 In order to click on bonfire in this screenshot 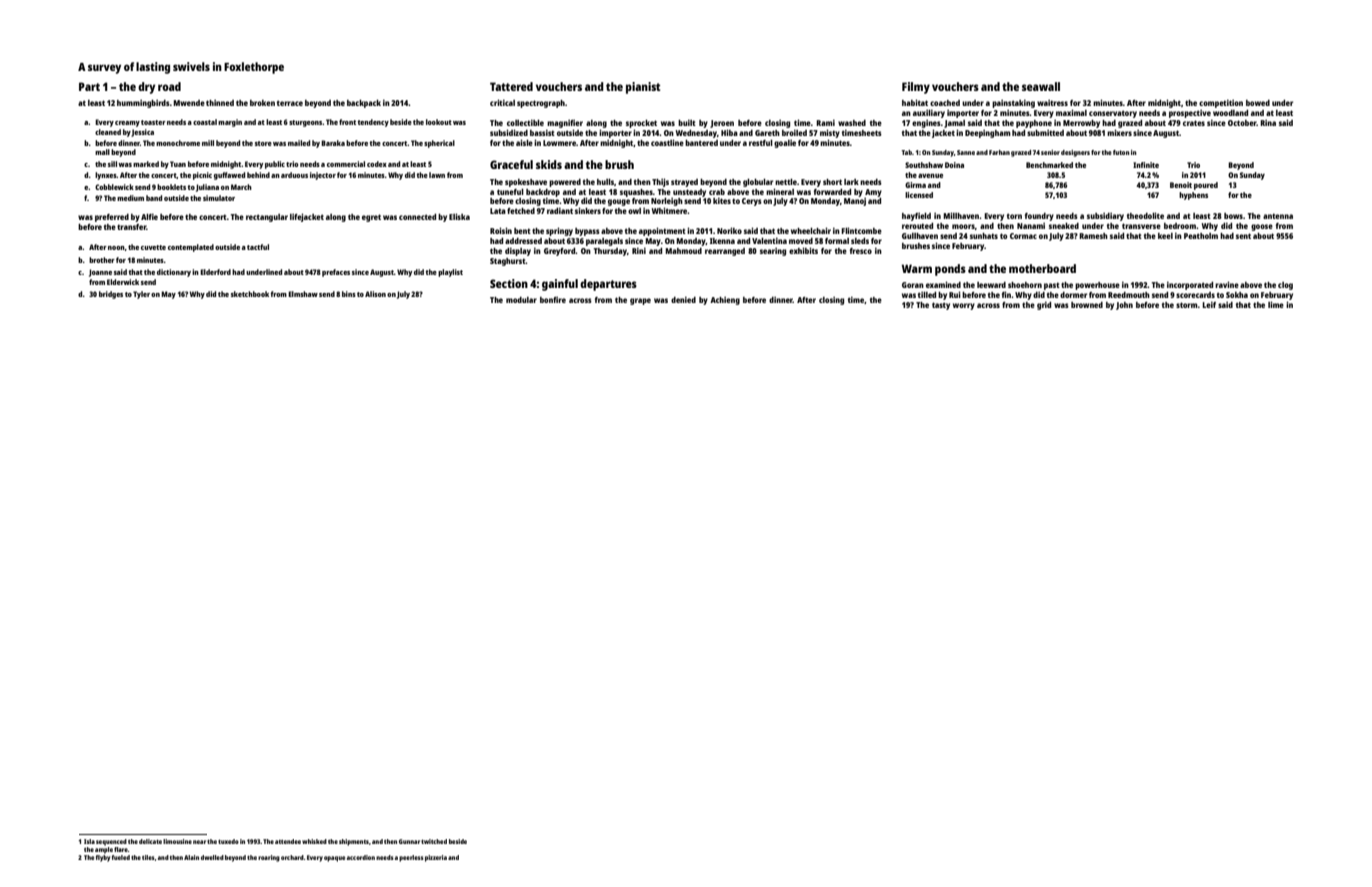, I will do `click(553, 300)`.
